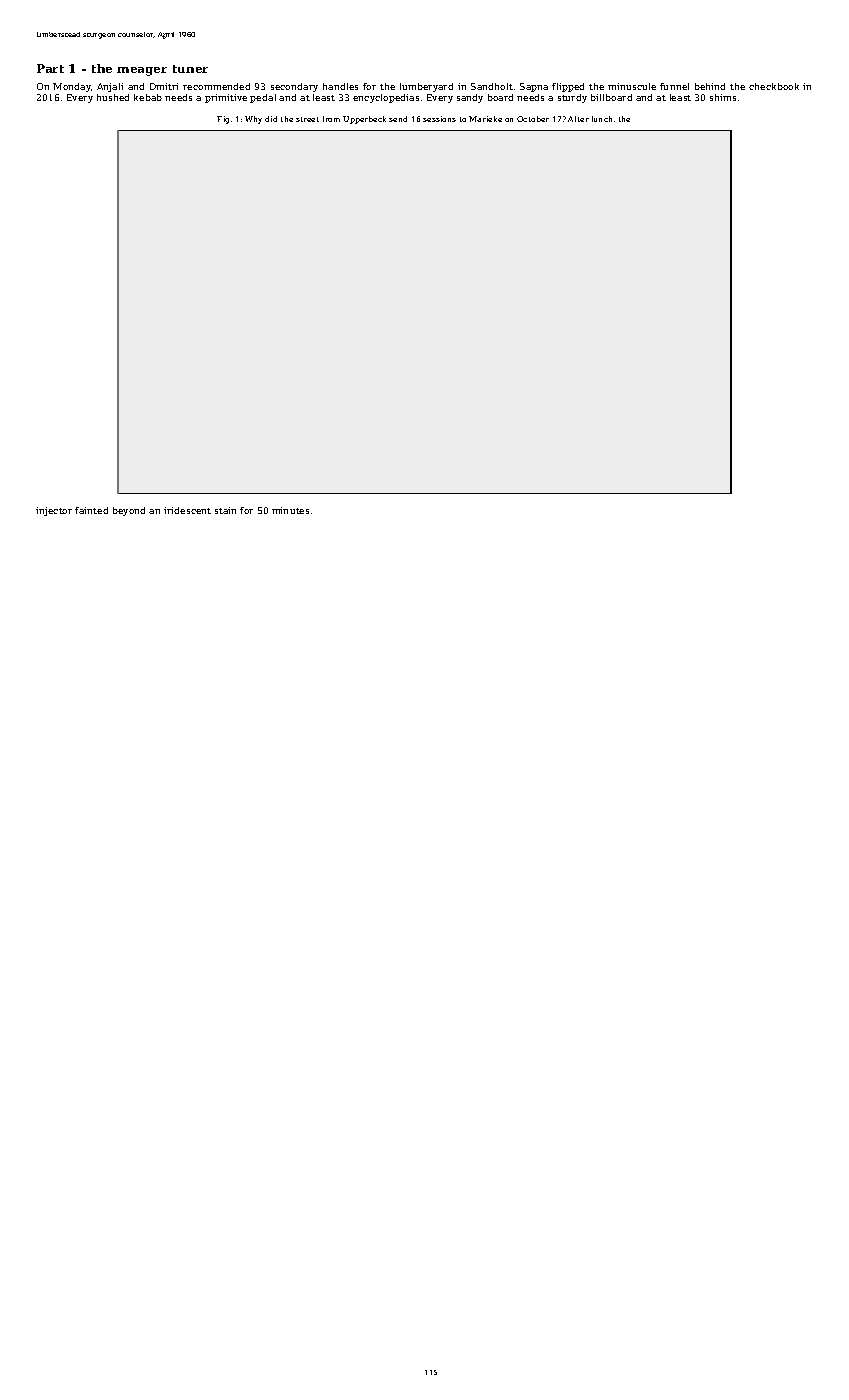 The height and width of the screenshot is (1400, 849). Describe the element at coordinates (187, 510) in the screenshot. I see `iridescent` at that location.
